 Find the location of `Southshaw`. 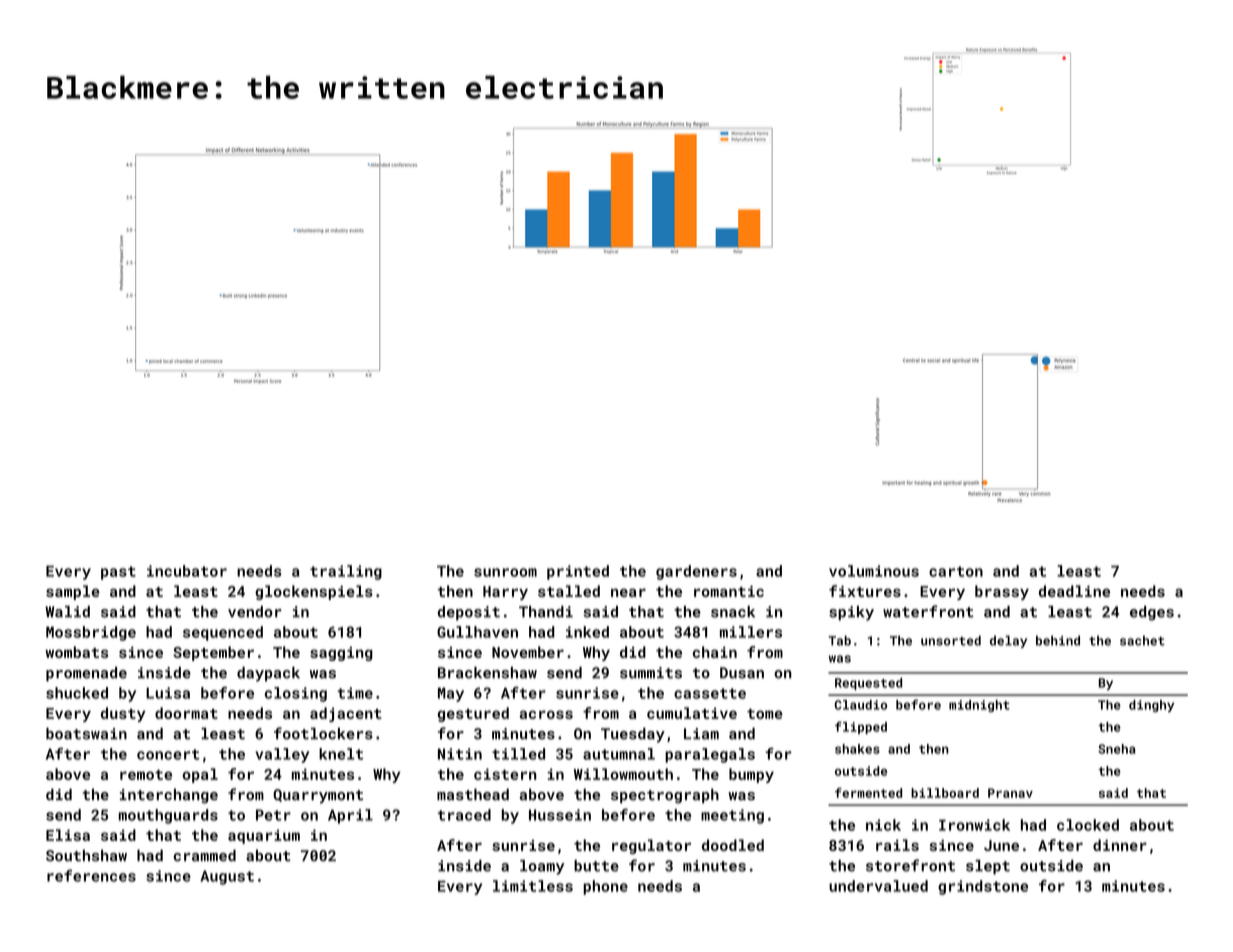

Southshaw is located at coordinates (86, 855).
